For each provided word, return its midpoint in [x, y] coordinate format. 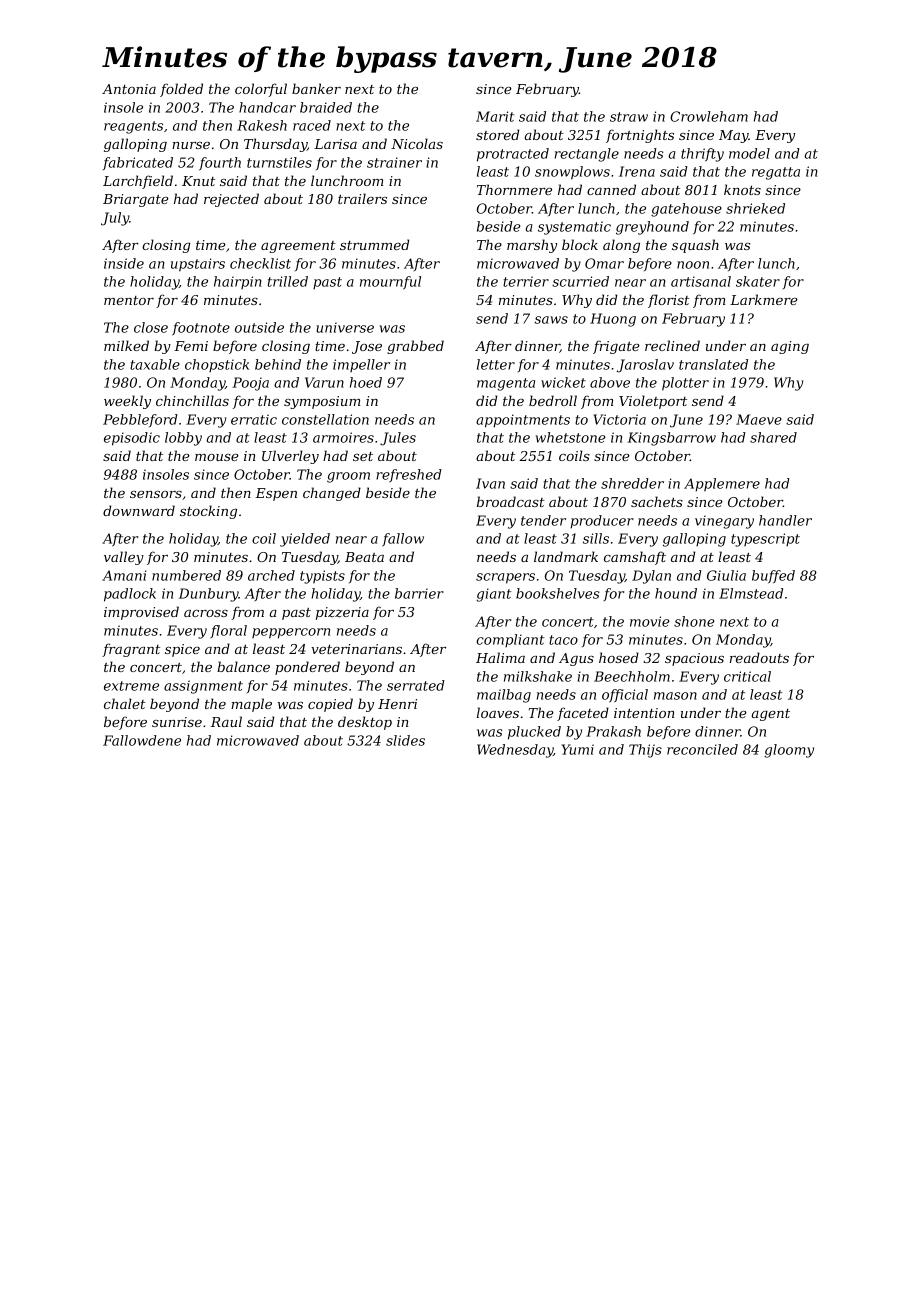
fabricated [138, 163]
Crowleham [709, 116]
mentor [129, 300]
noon [693, 265]
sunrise [177, 722]
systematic [574, 228]
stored [497, 134]
